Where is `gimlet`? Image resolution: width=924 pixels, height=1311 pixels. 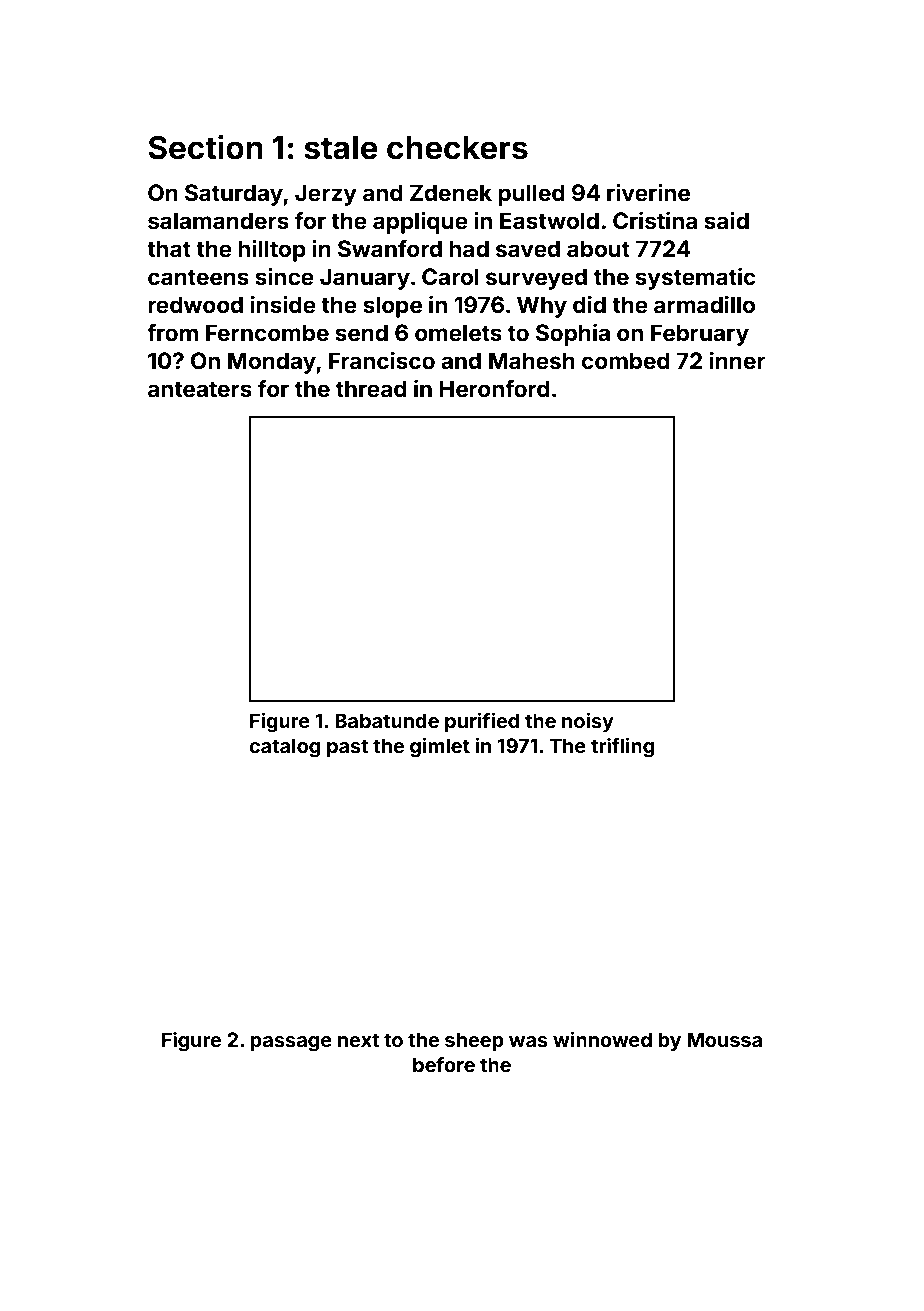
gimlet is located at coordinates (440, 748).
